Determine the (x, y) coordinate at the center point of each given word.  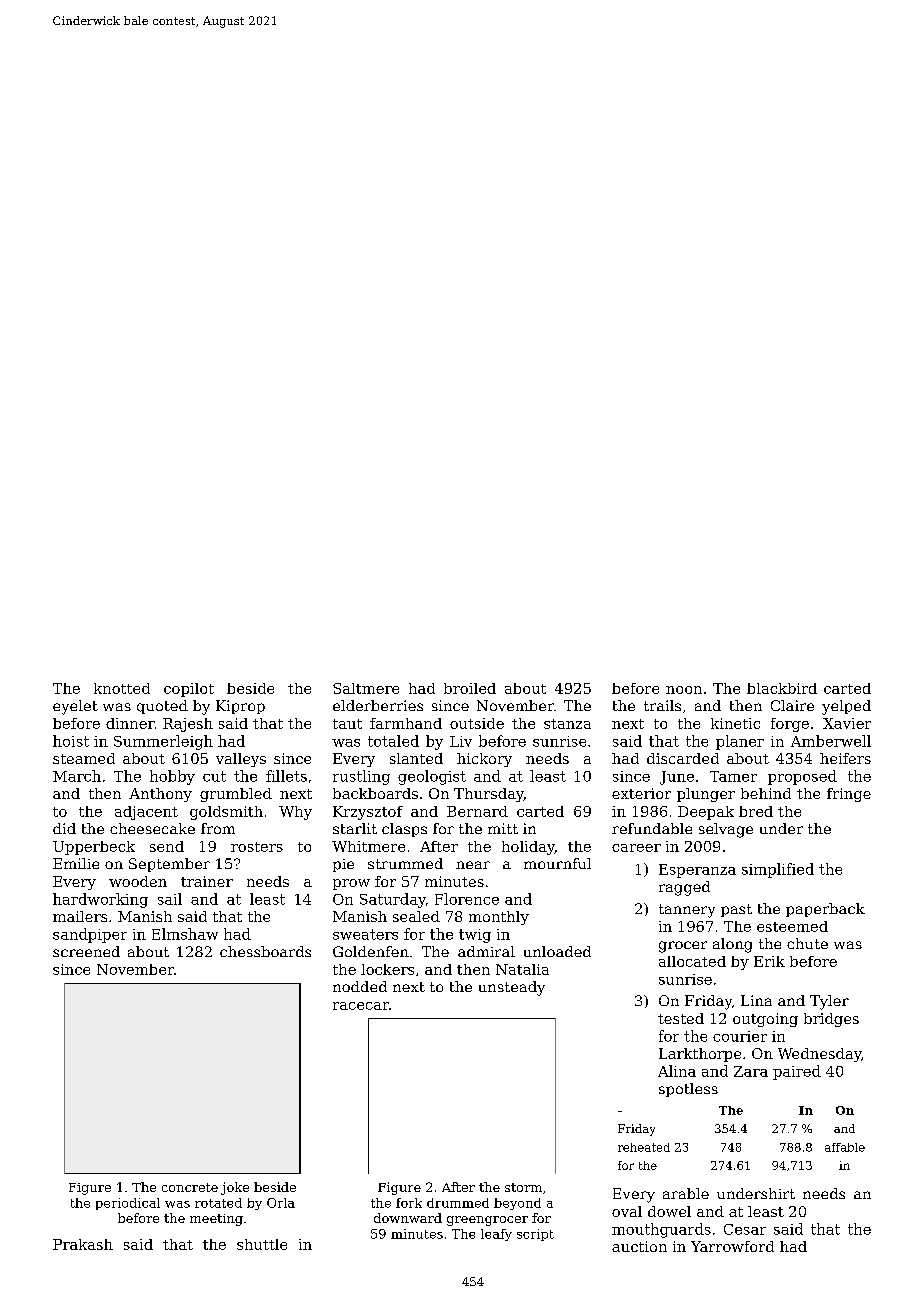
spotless (688, 1090)
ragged (684, 888)
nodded (360, 986)
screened (86, 951)
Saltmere (366, 688)
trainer (207, 881)
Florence (467, 899)
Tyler (829, 1002)
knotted (122, 688)
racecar (361, 1006)
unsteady (512, 988)
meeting (216, 1220)
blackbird (782, 688)
